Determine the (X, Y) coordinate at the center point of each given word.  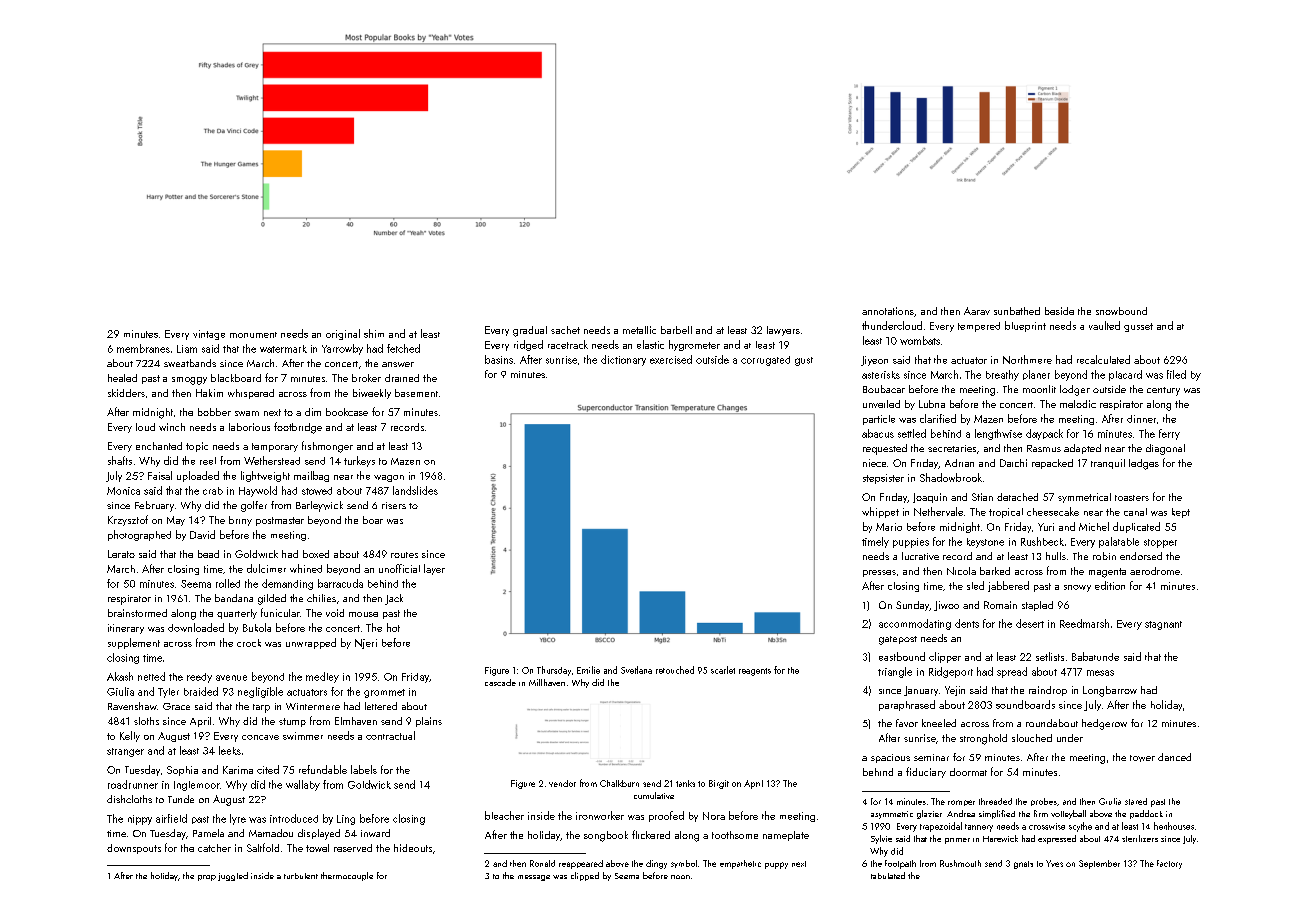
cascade (500, 682)
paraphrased (907, 705)
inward (375, 833)
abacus (878, 433)
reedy (199, 678)
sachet (565, 330)
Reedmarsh (1084, 623)
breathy (1002, 375)
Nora (714, 816)
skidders (126, 393)
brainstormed (137, 613)
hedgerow (1104, 724)
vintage (209, 335)
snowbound (1121, 311)
